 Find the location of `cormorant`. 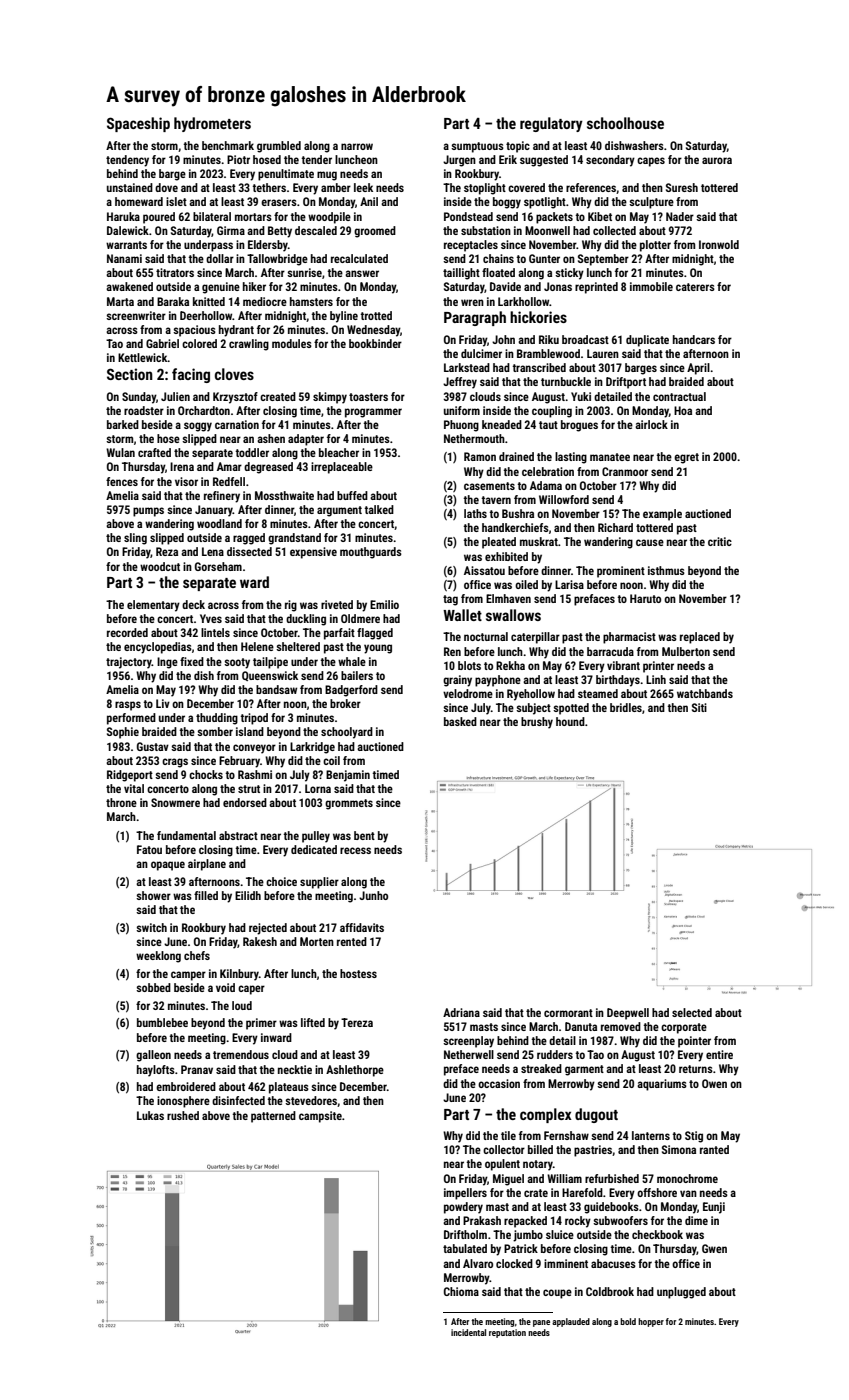

cormorant is located at coordinates (568, 1013).
